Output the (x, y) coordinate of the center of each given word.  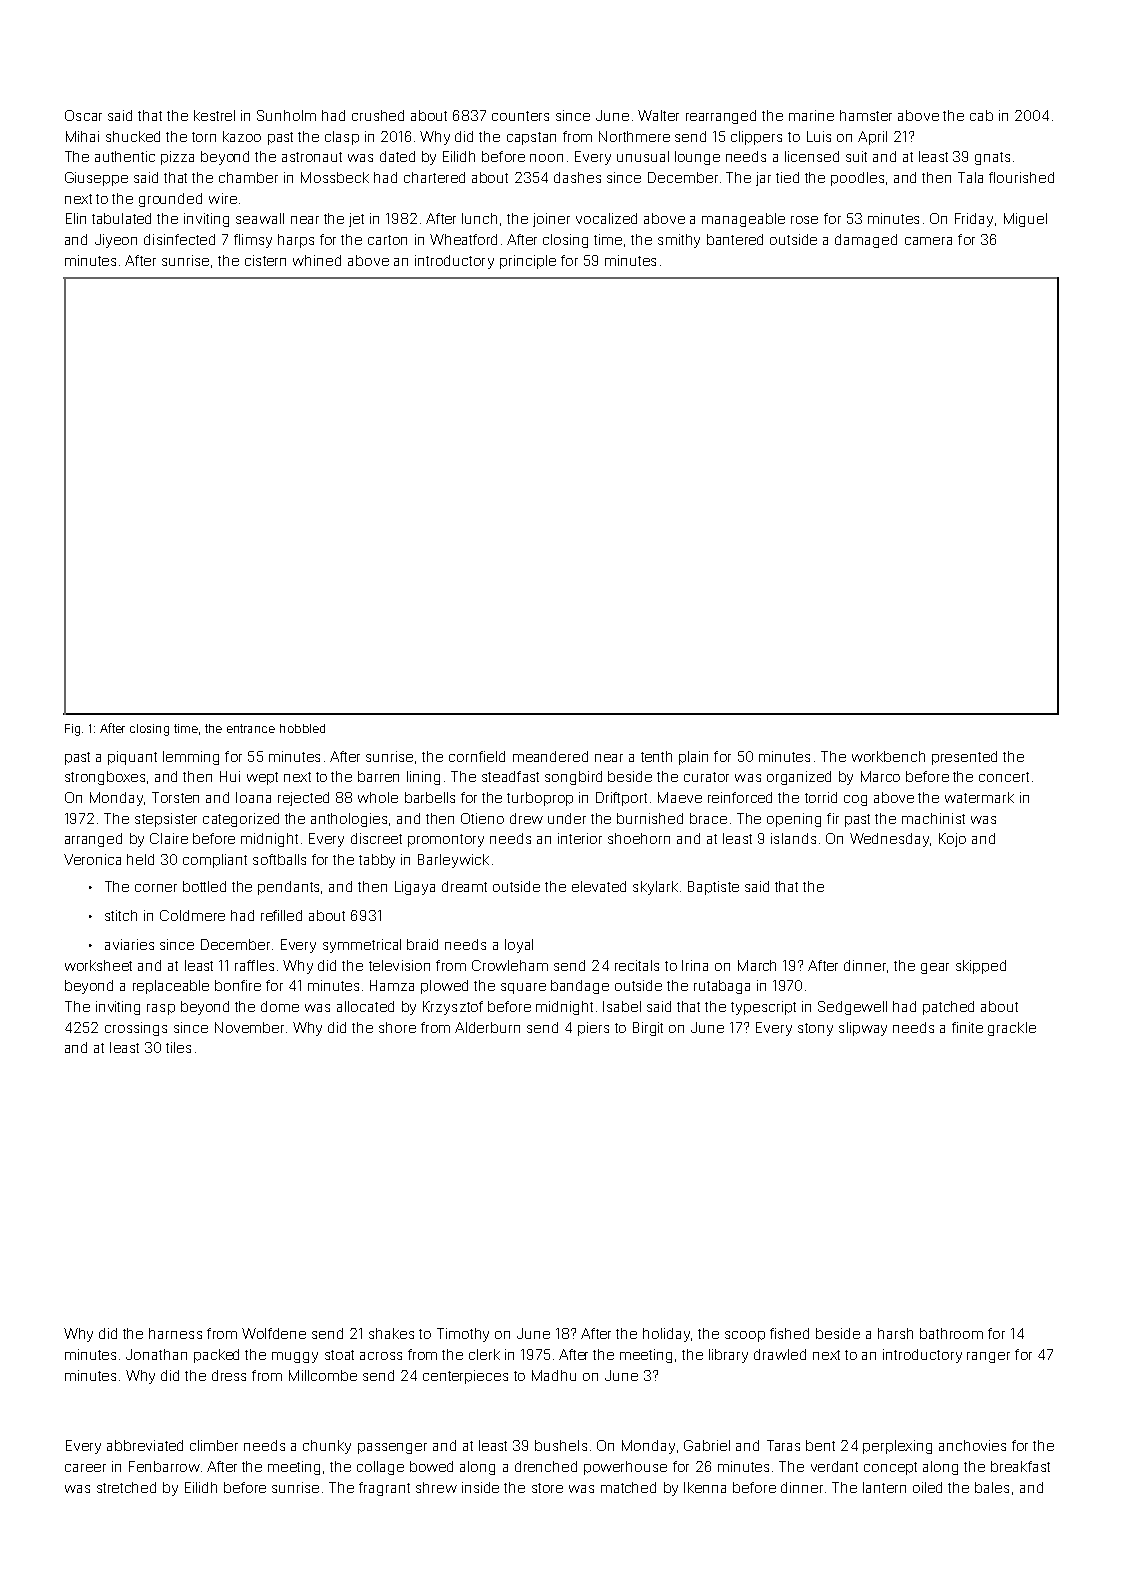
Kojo (952, 840)
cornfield (477, 756)
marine (811, 115)
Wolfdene (274, 1333)
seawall (260, 218)
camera (928, 241)
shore (397, 1027)
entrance (251, 728)
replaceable (171, 987)
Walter (658, 115)
